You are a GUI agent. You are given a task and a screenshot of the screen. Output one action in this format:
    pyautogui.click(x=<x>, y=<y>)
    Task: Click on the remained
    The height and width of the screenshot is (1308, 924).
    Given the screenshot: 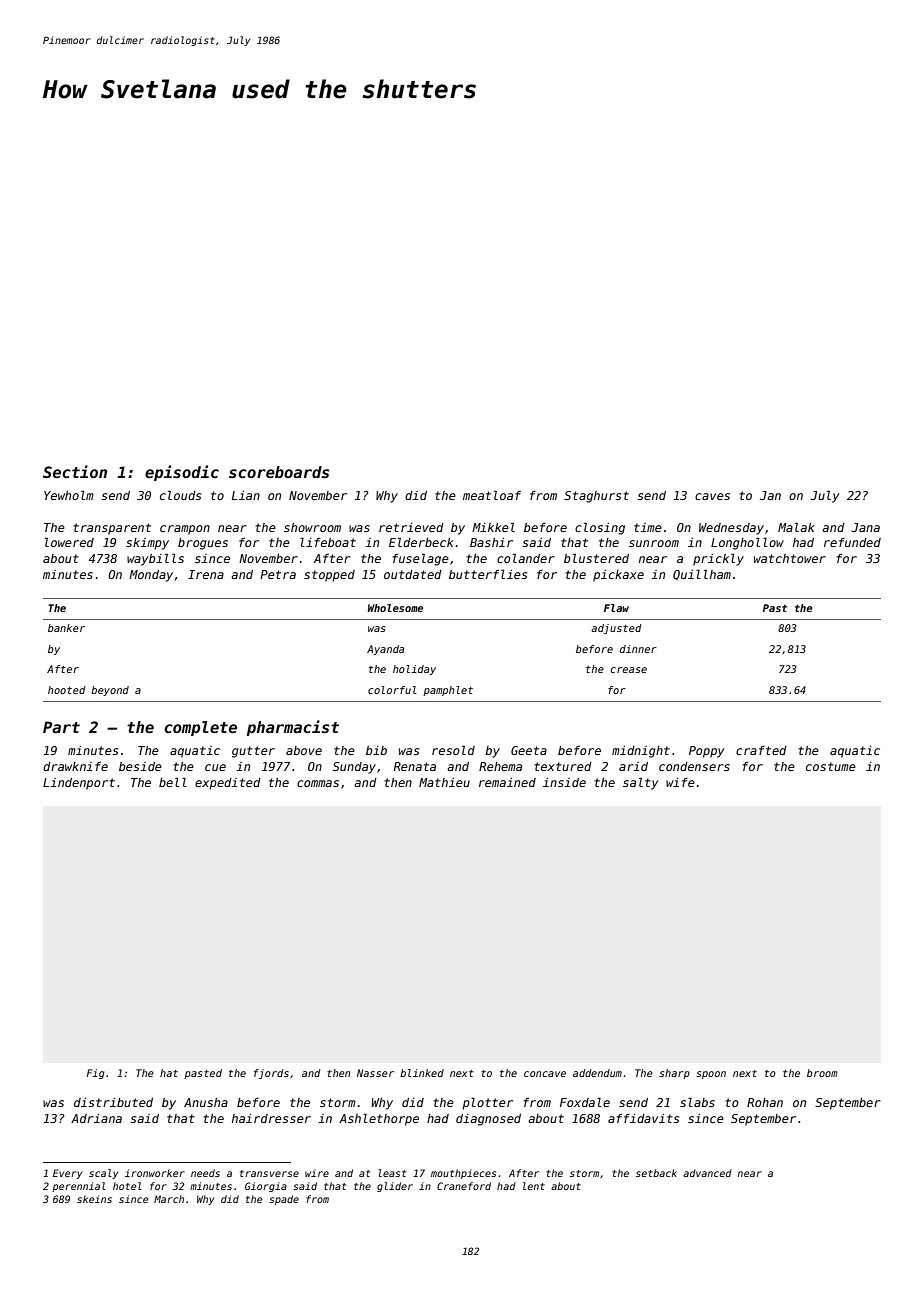 What is the action you would take?
    pyautogui.click(x=507, y=782)
